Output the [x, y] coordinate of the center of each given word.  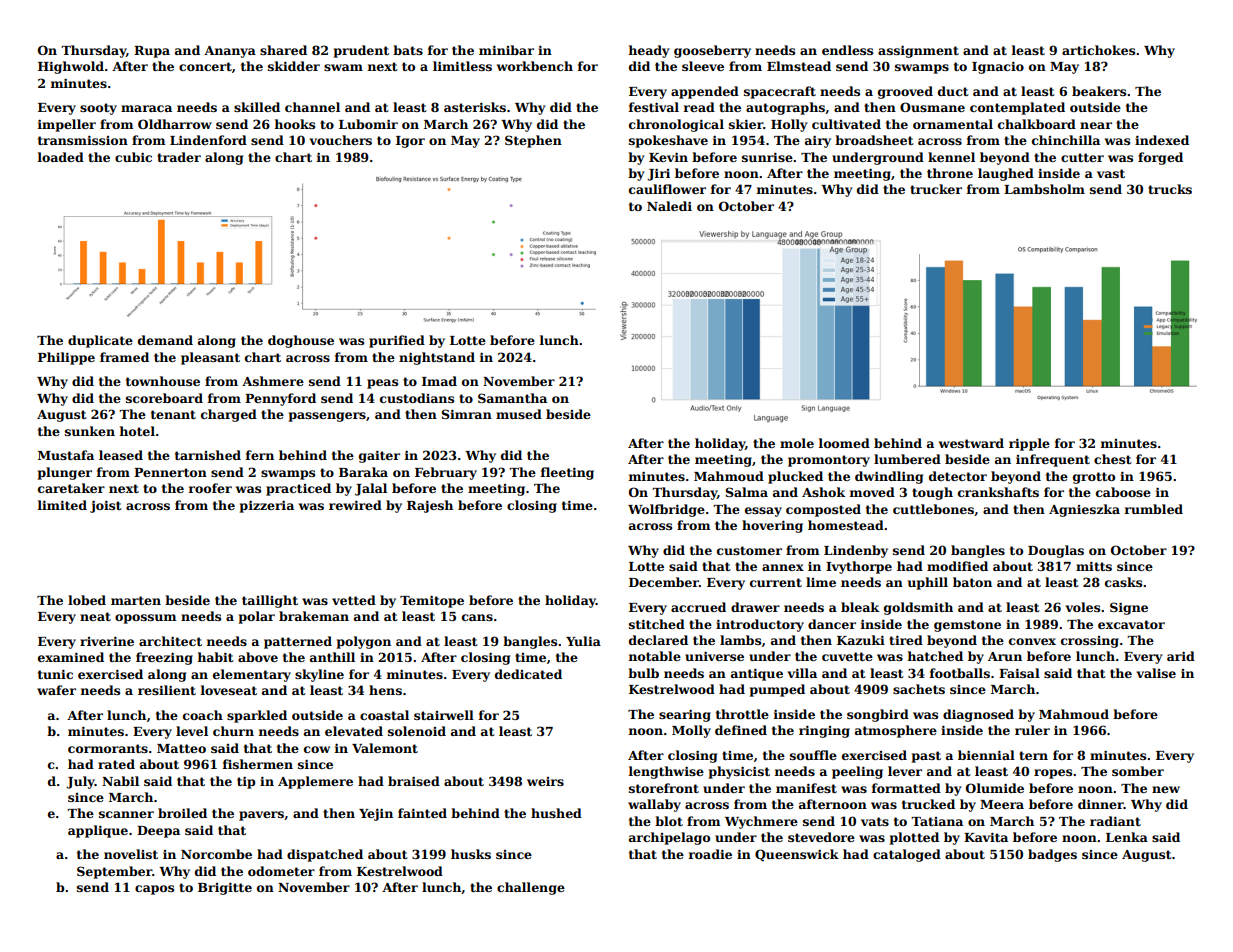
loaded [61, 157]
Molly [691, 731]
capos [154, 890]
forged [1160, 158]
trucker [936, 189]
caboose [1123, 492]
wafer [56, 690]
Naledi [669, 206]
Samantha [512, 398]
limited [62, 505]
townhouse [163, 381]
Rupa [152, 52]
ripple [1029, 444]
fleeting [567, 473]
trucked [928, 804]
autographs [785, 108]
